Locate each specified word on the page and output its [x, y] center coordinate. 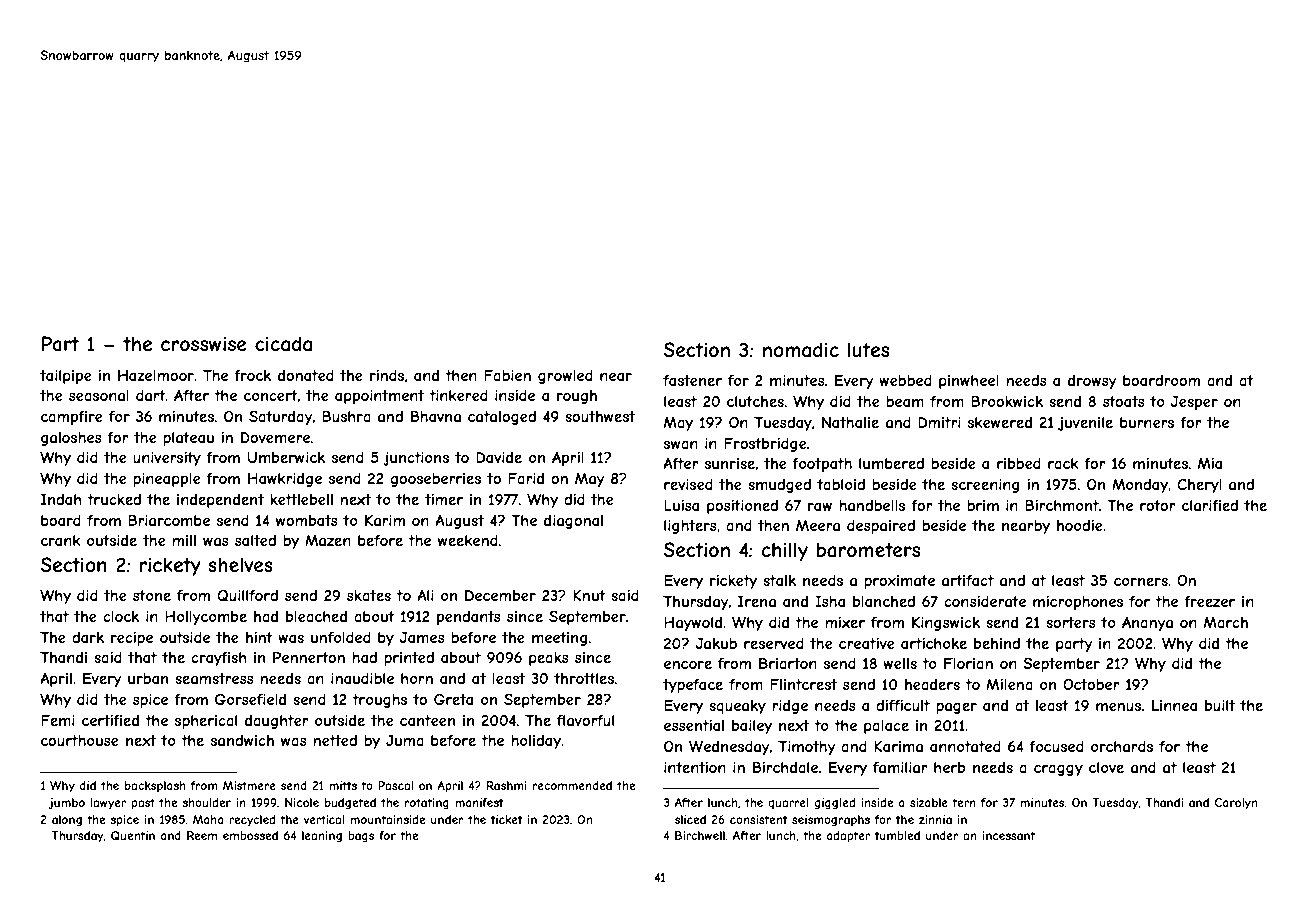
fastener [692, 380]
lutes [868, 350]
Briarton [788, 663]
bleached [316, 616]
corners [1141, 582]
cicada [283, 344]
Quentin [133, 835]
